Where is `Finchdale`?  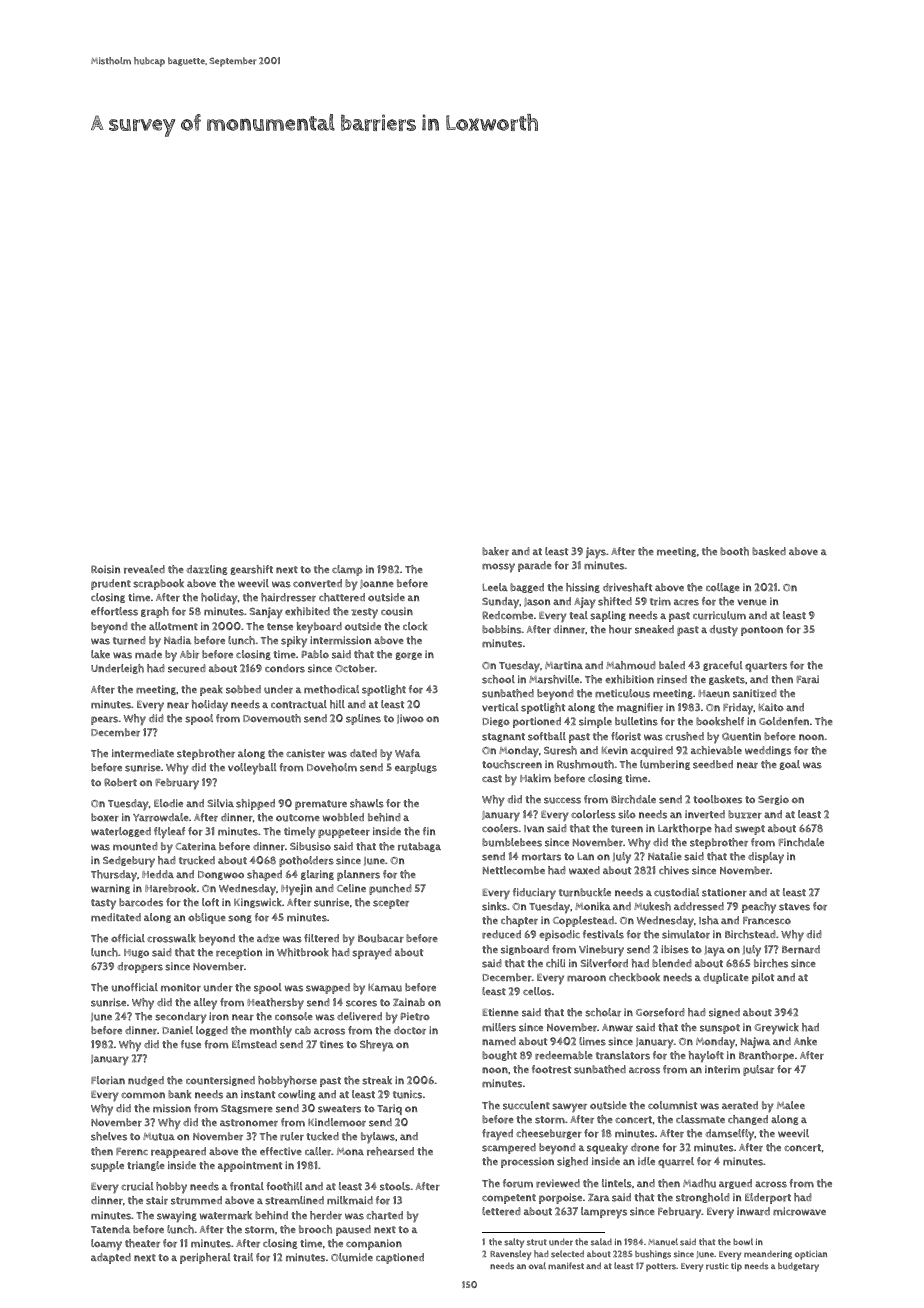 Finchdale is located at coordinates (801, 842).
